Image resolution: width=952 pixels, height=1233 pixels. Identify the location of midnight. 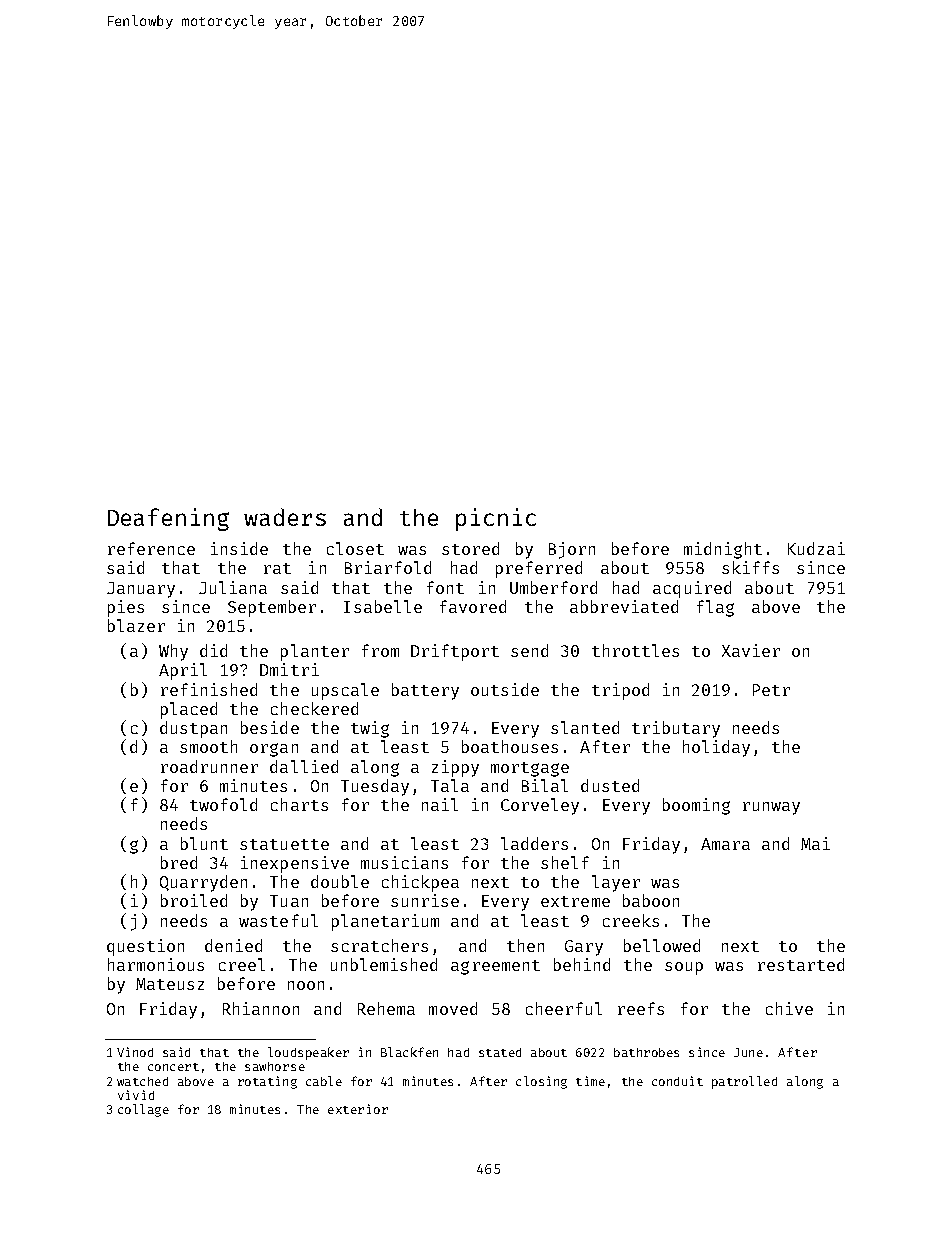
(723, 550).
